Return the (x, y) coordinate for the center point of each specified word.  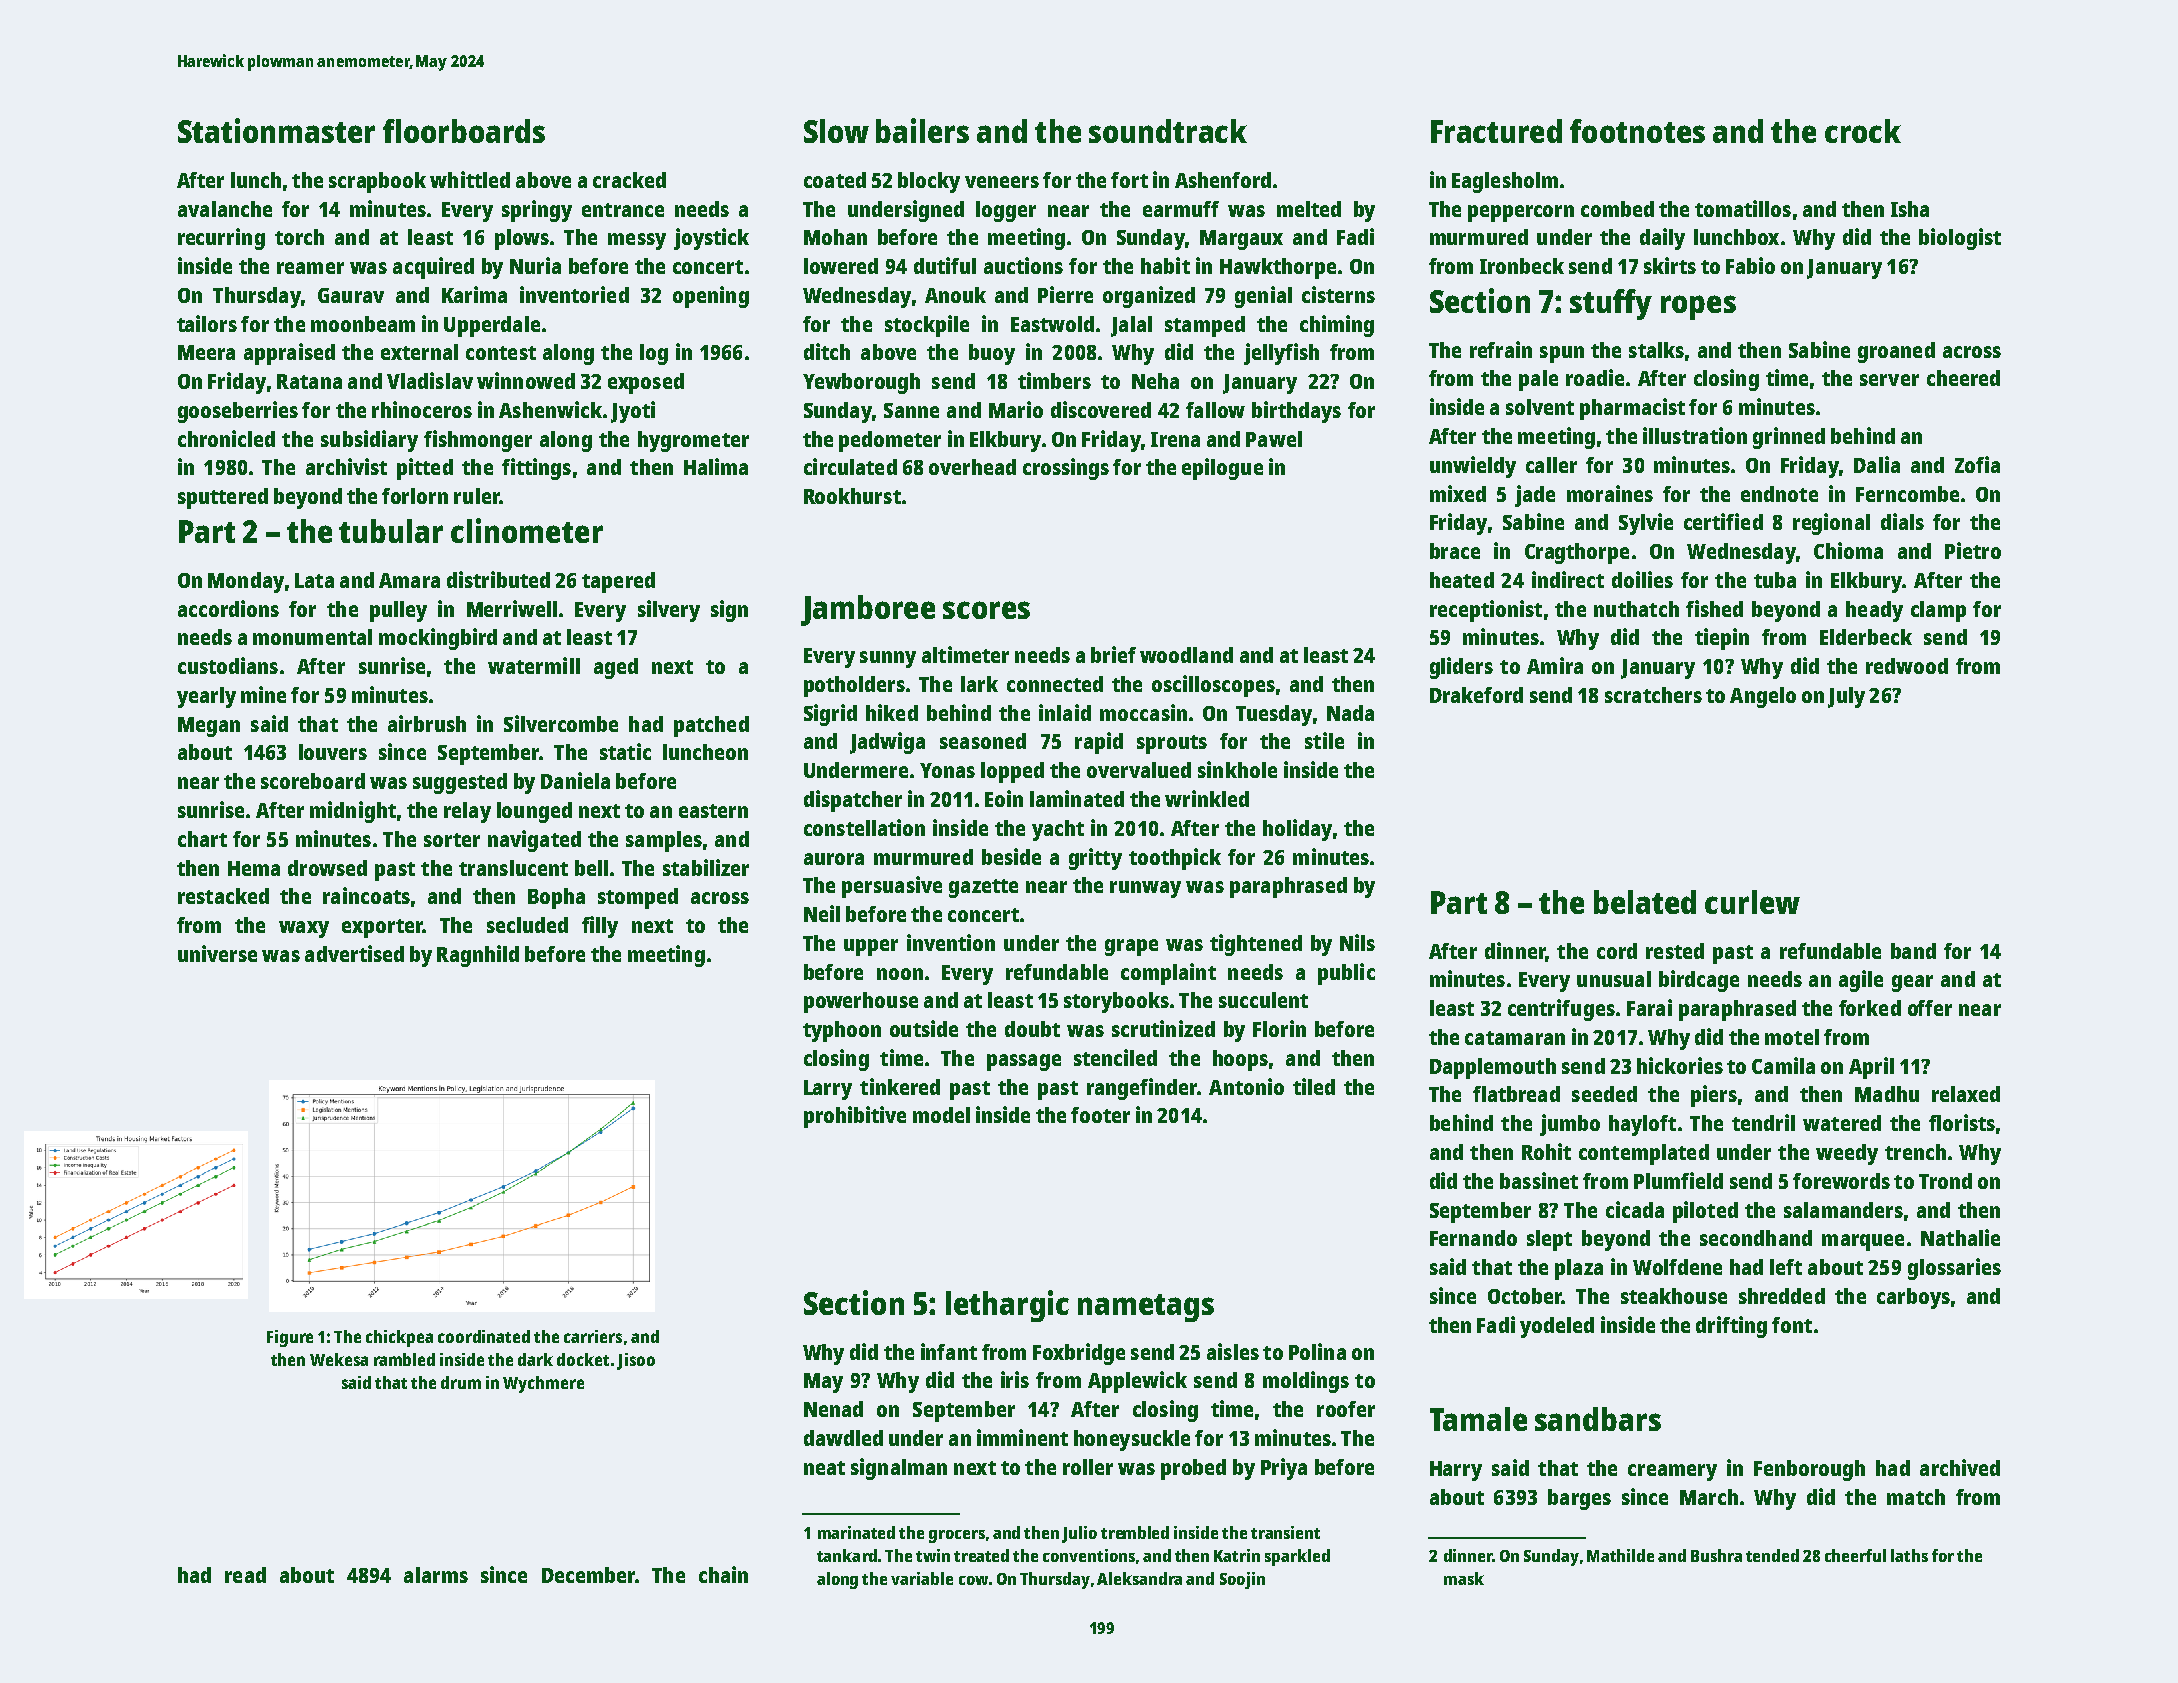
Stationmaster (276, 130)
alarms (436, 1575)
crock (1863, 131)
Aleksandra (1139, 1578)
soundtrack (1168, 131)
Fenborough (1809, 1470)
